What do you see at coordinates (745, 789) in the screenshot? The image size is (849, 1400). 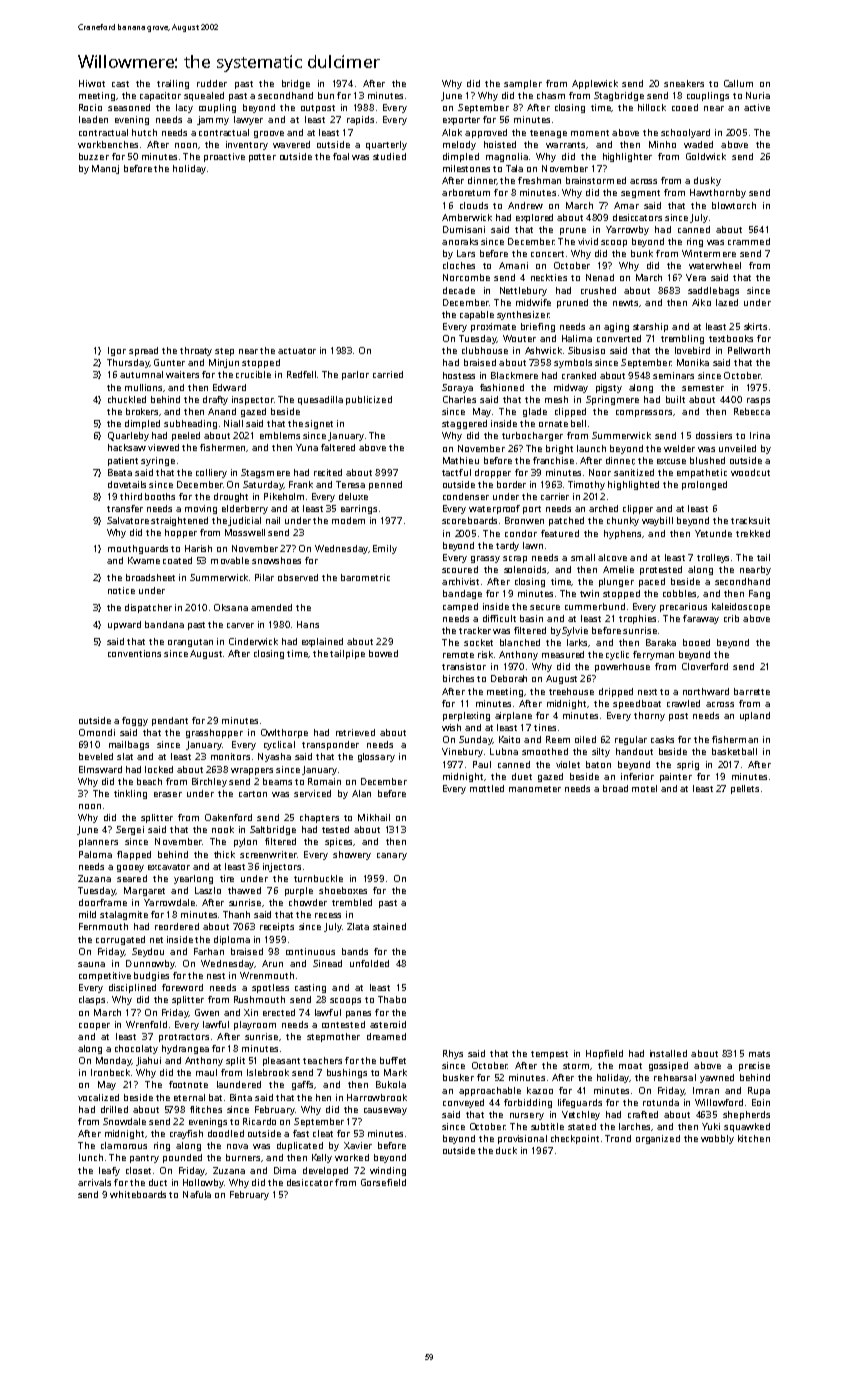 I see `pellets` at bounding box center [745, 789].
